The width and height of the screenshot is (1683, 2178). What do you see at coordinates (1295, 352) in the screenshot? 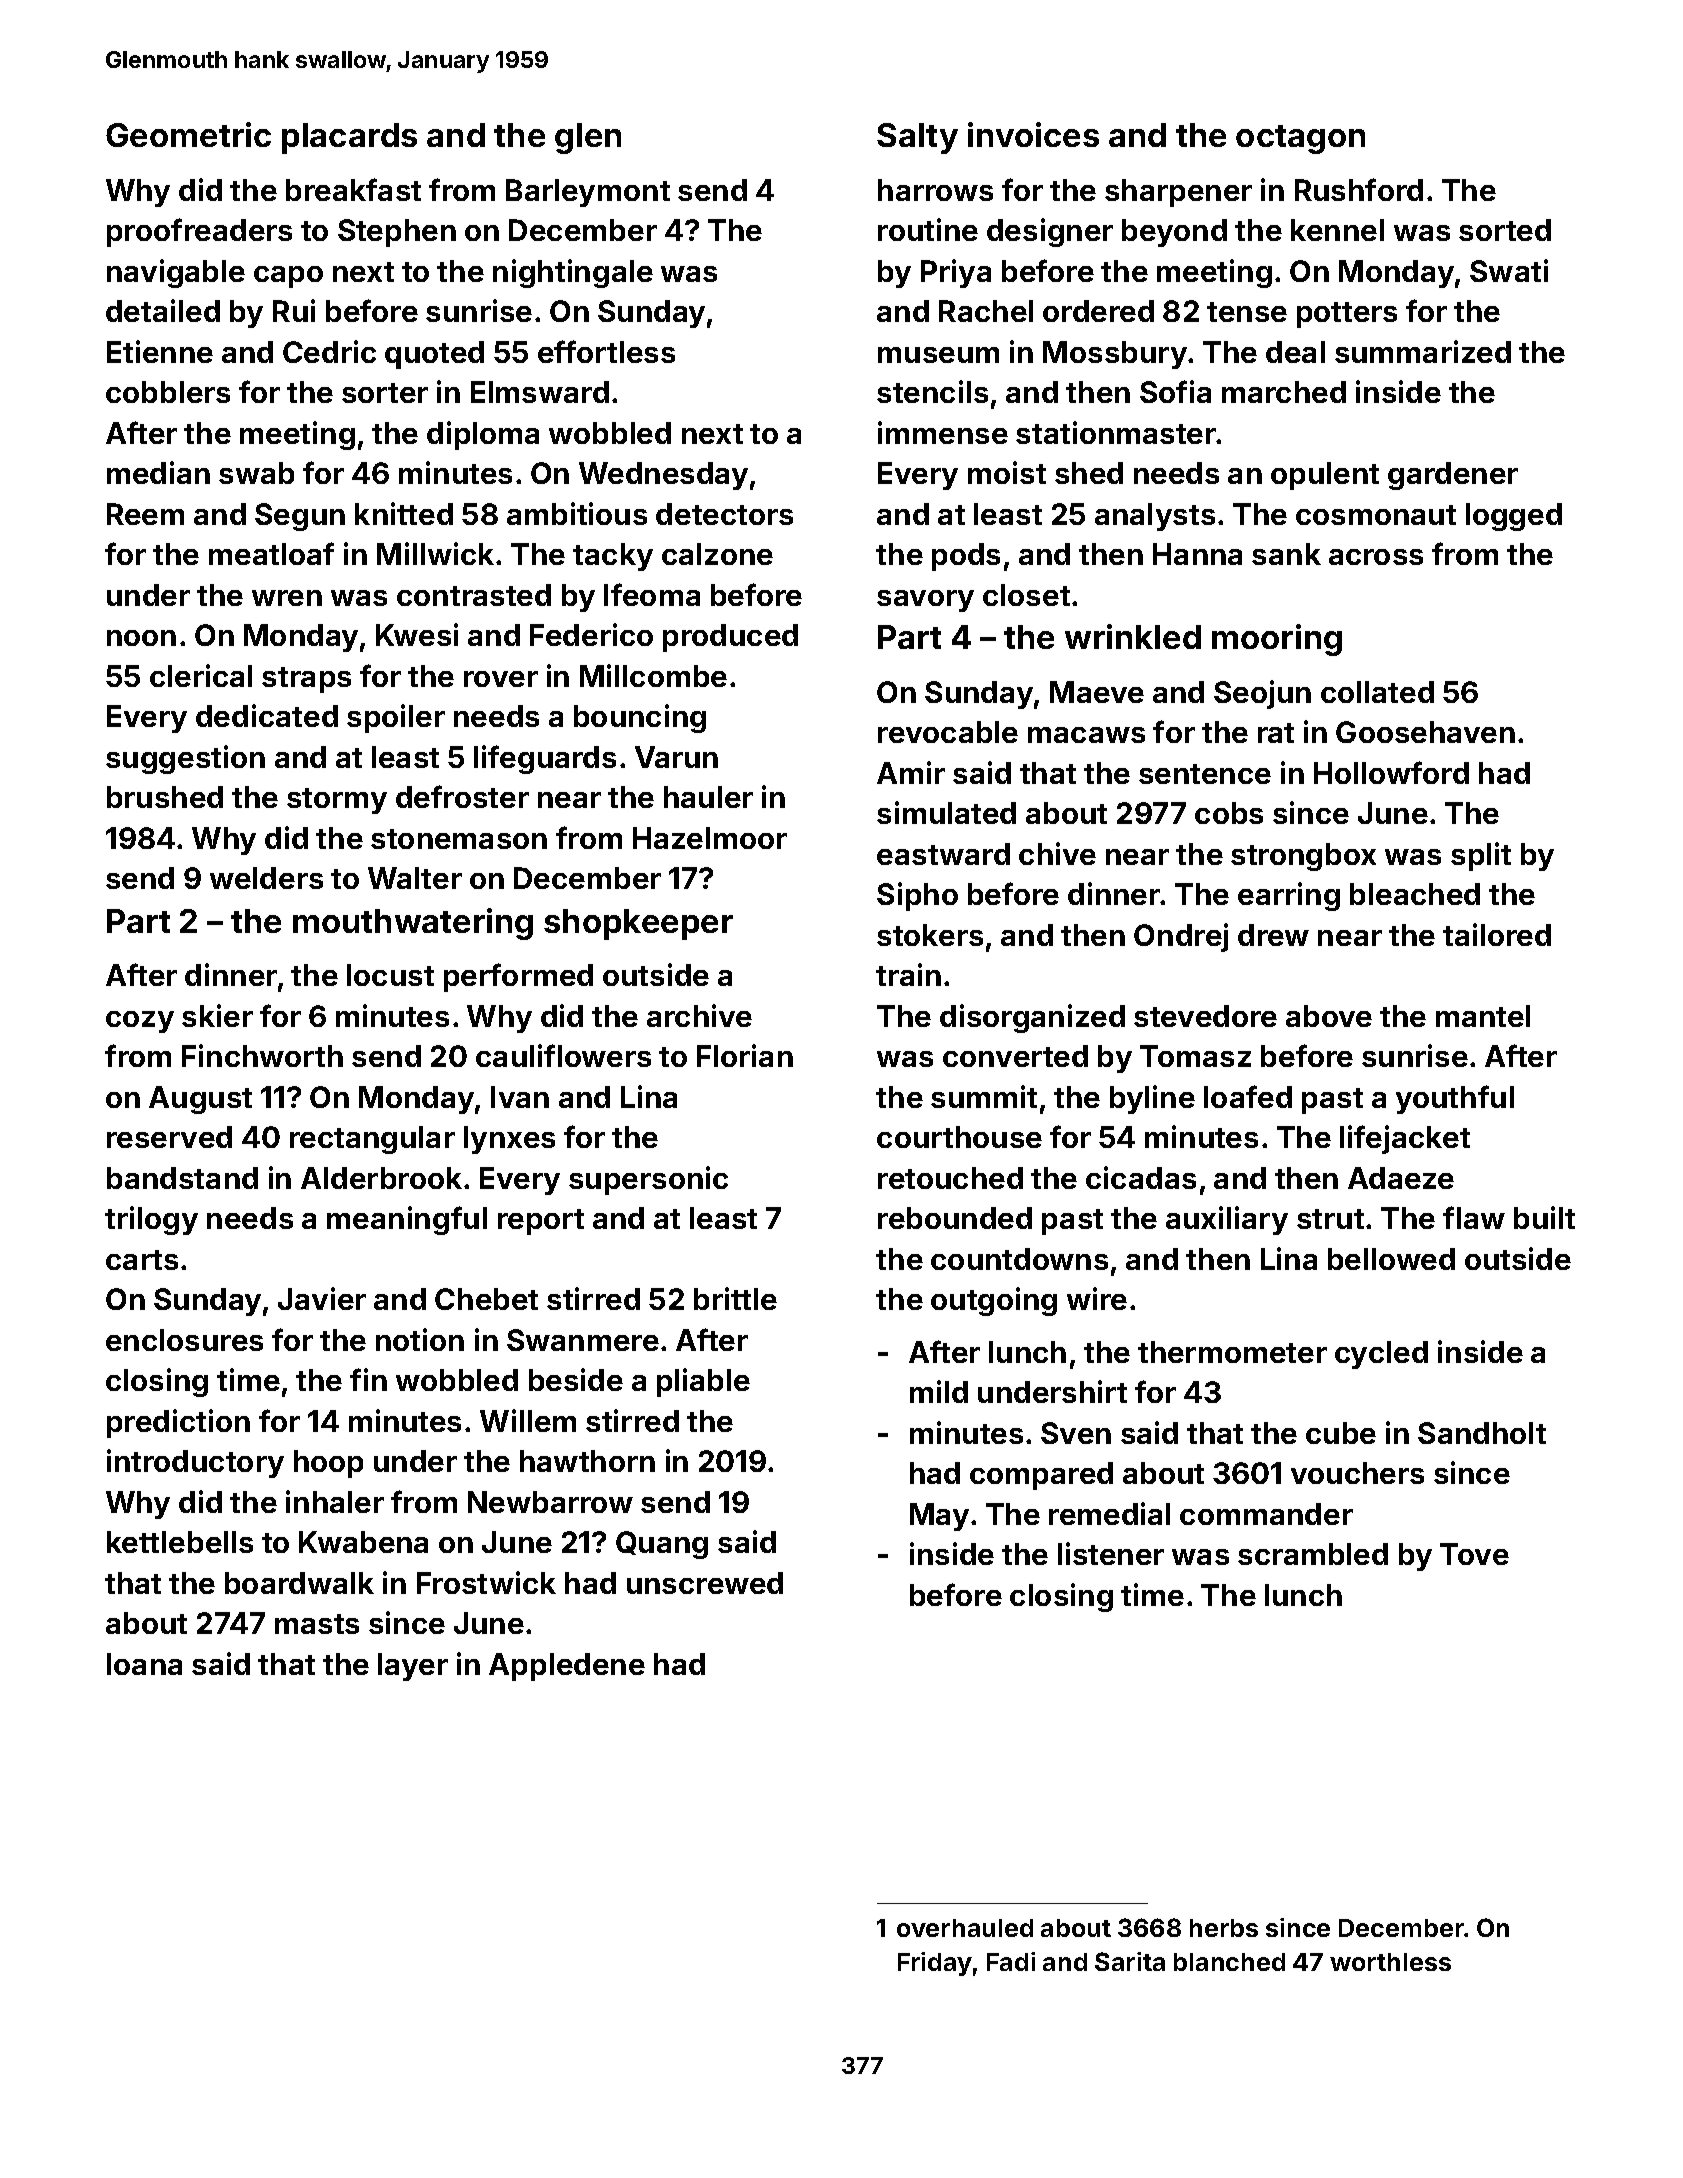
I see `deal` at bounding box center [1295, 352].
